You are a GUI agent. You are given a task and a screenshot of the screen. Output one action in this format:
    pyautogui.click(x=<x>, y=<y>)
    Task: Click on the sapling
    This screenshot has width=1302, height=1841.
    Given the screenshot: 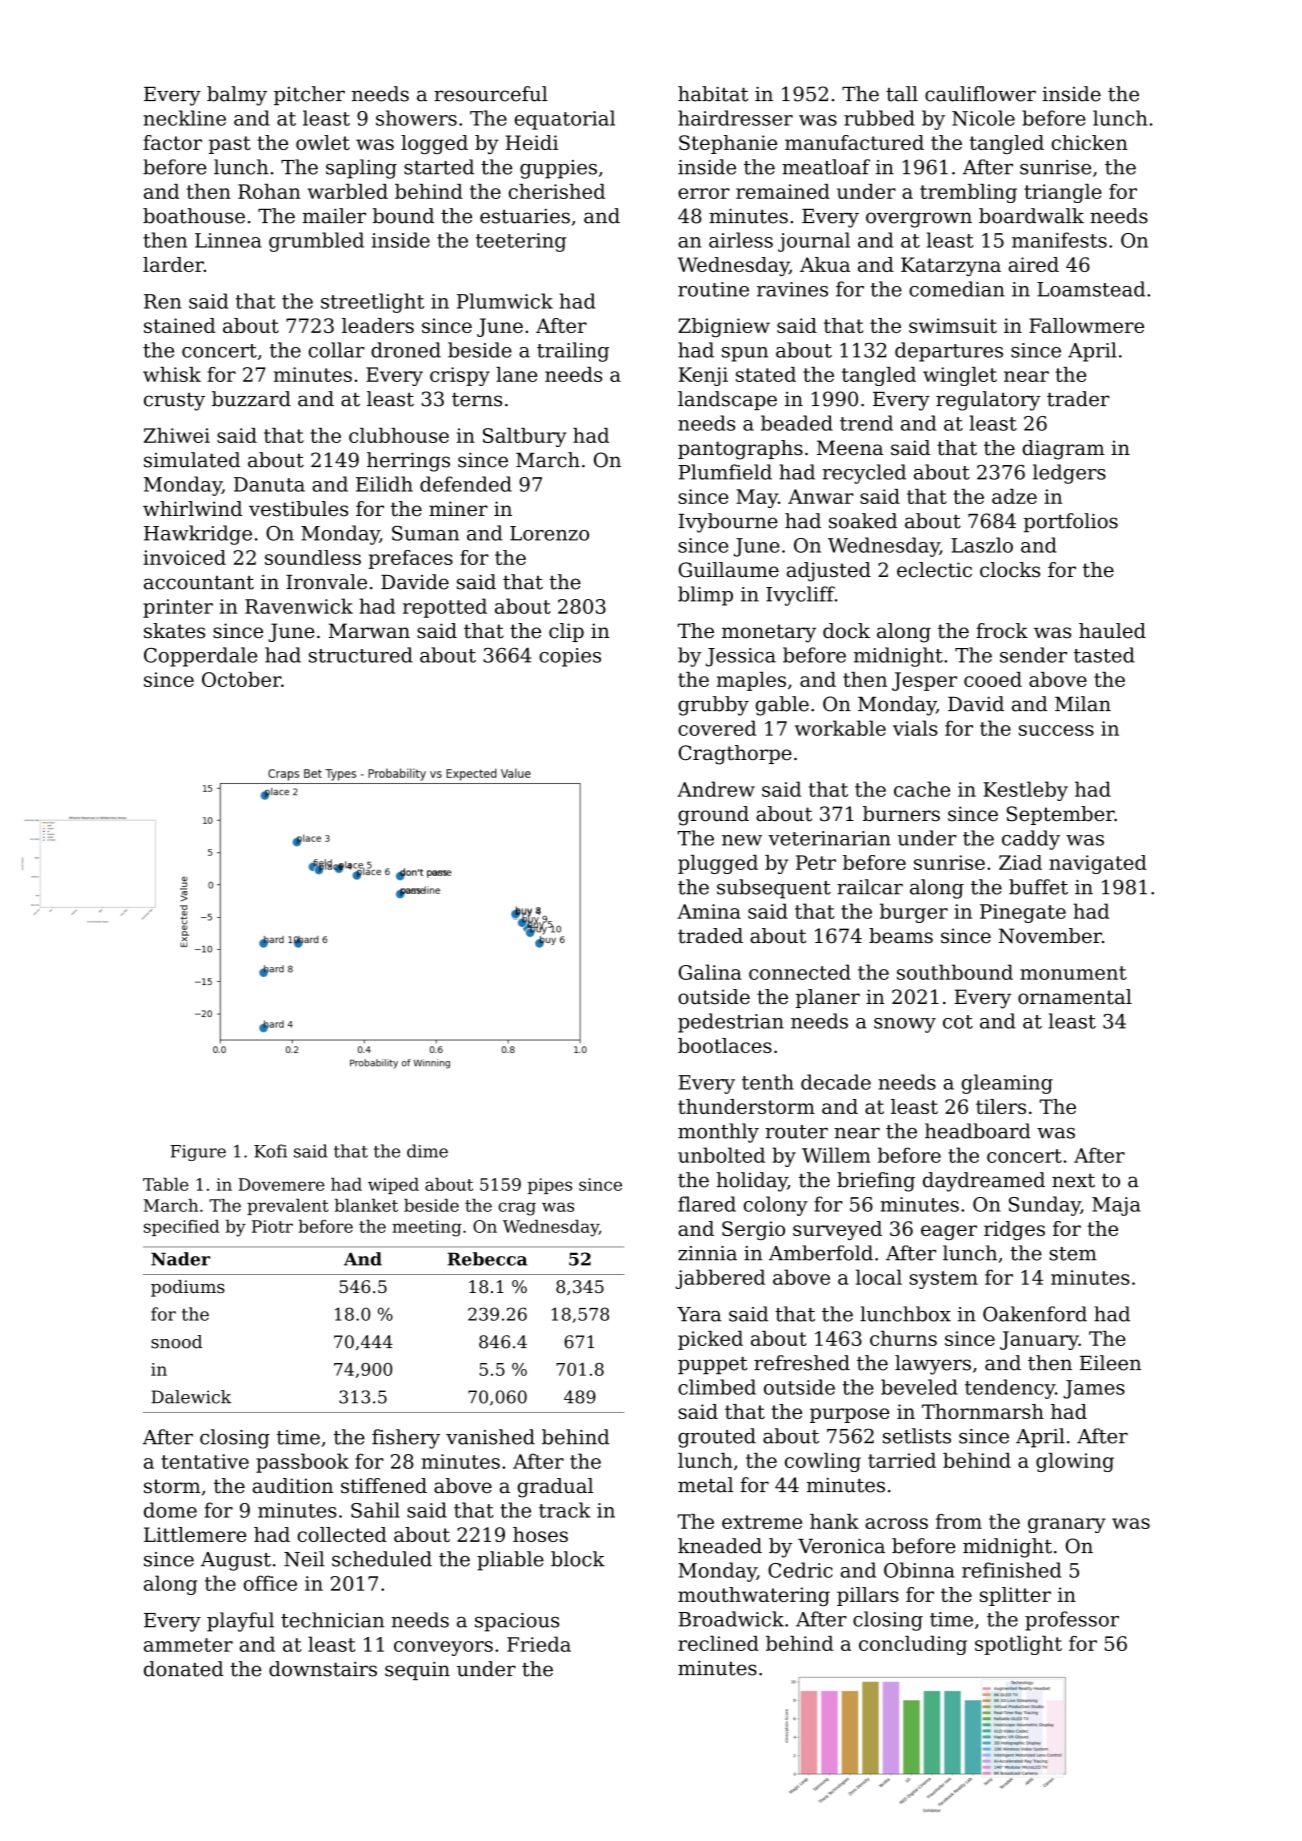 What is the action you would take?
    pyautogui.click(x=361, y=169)
